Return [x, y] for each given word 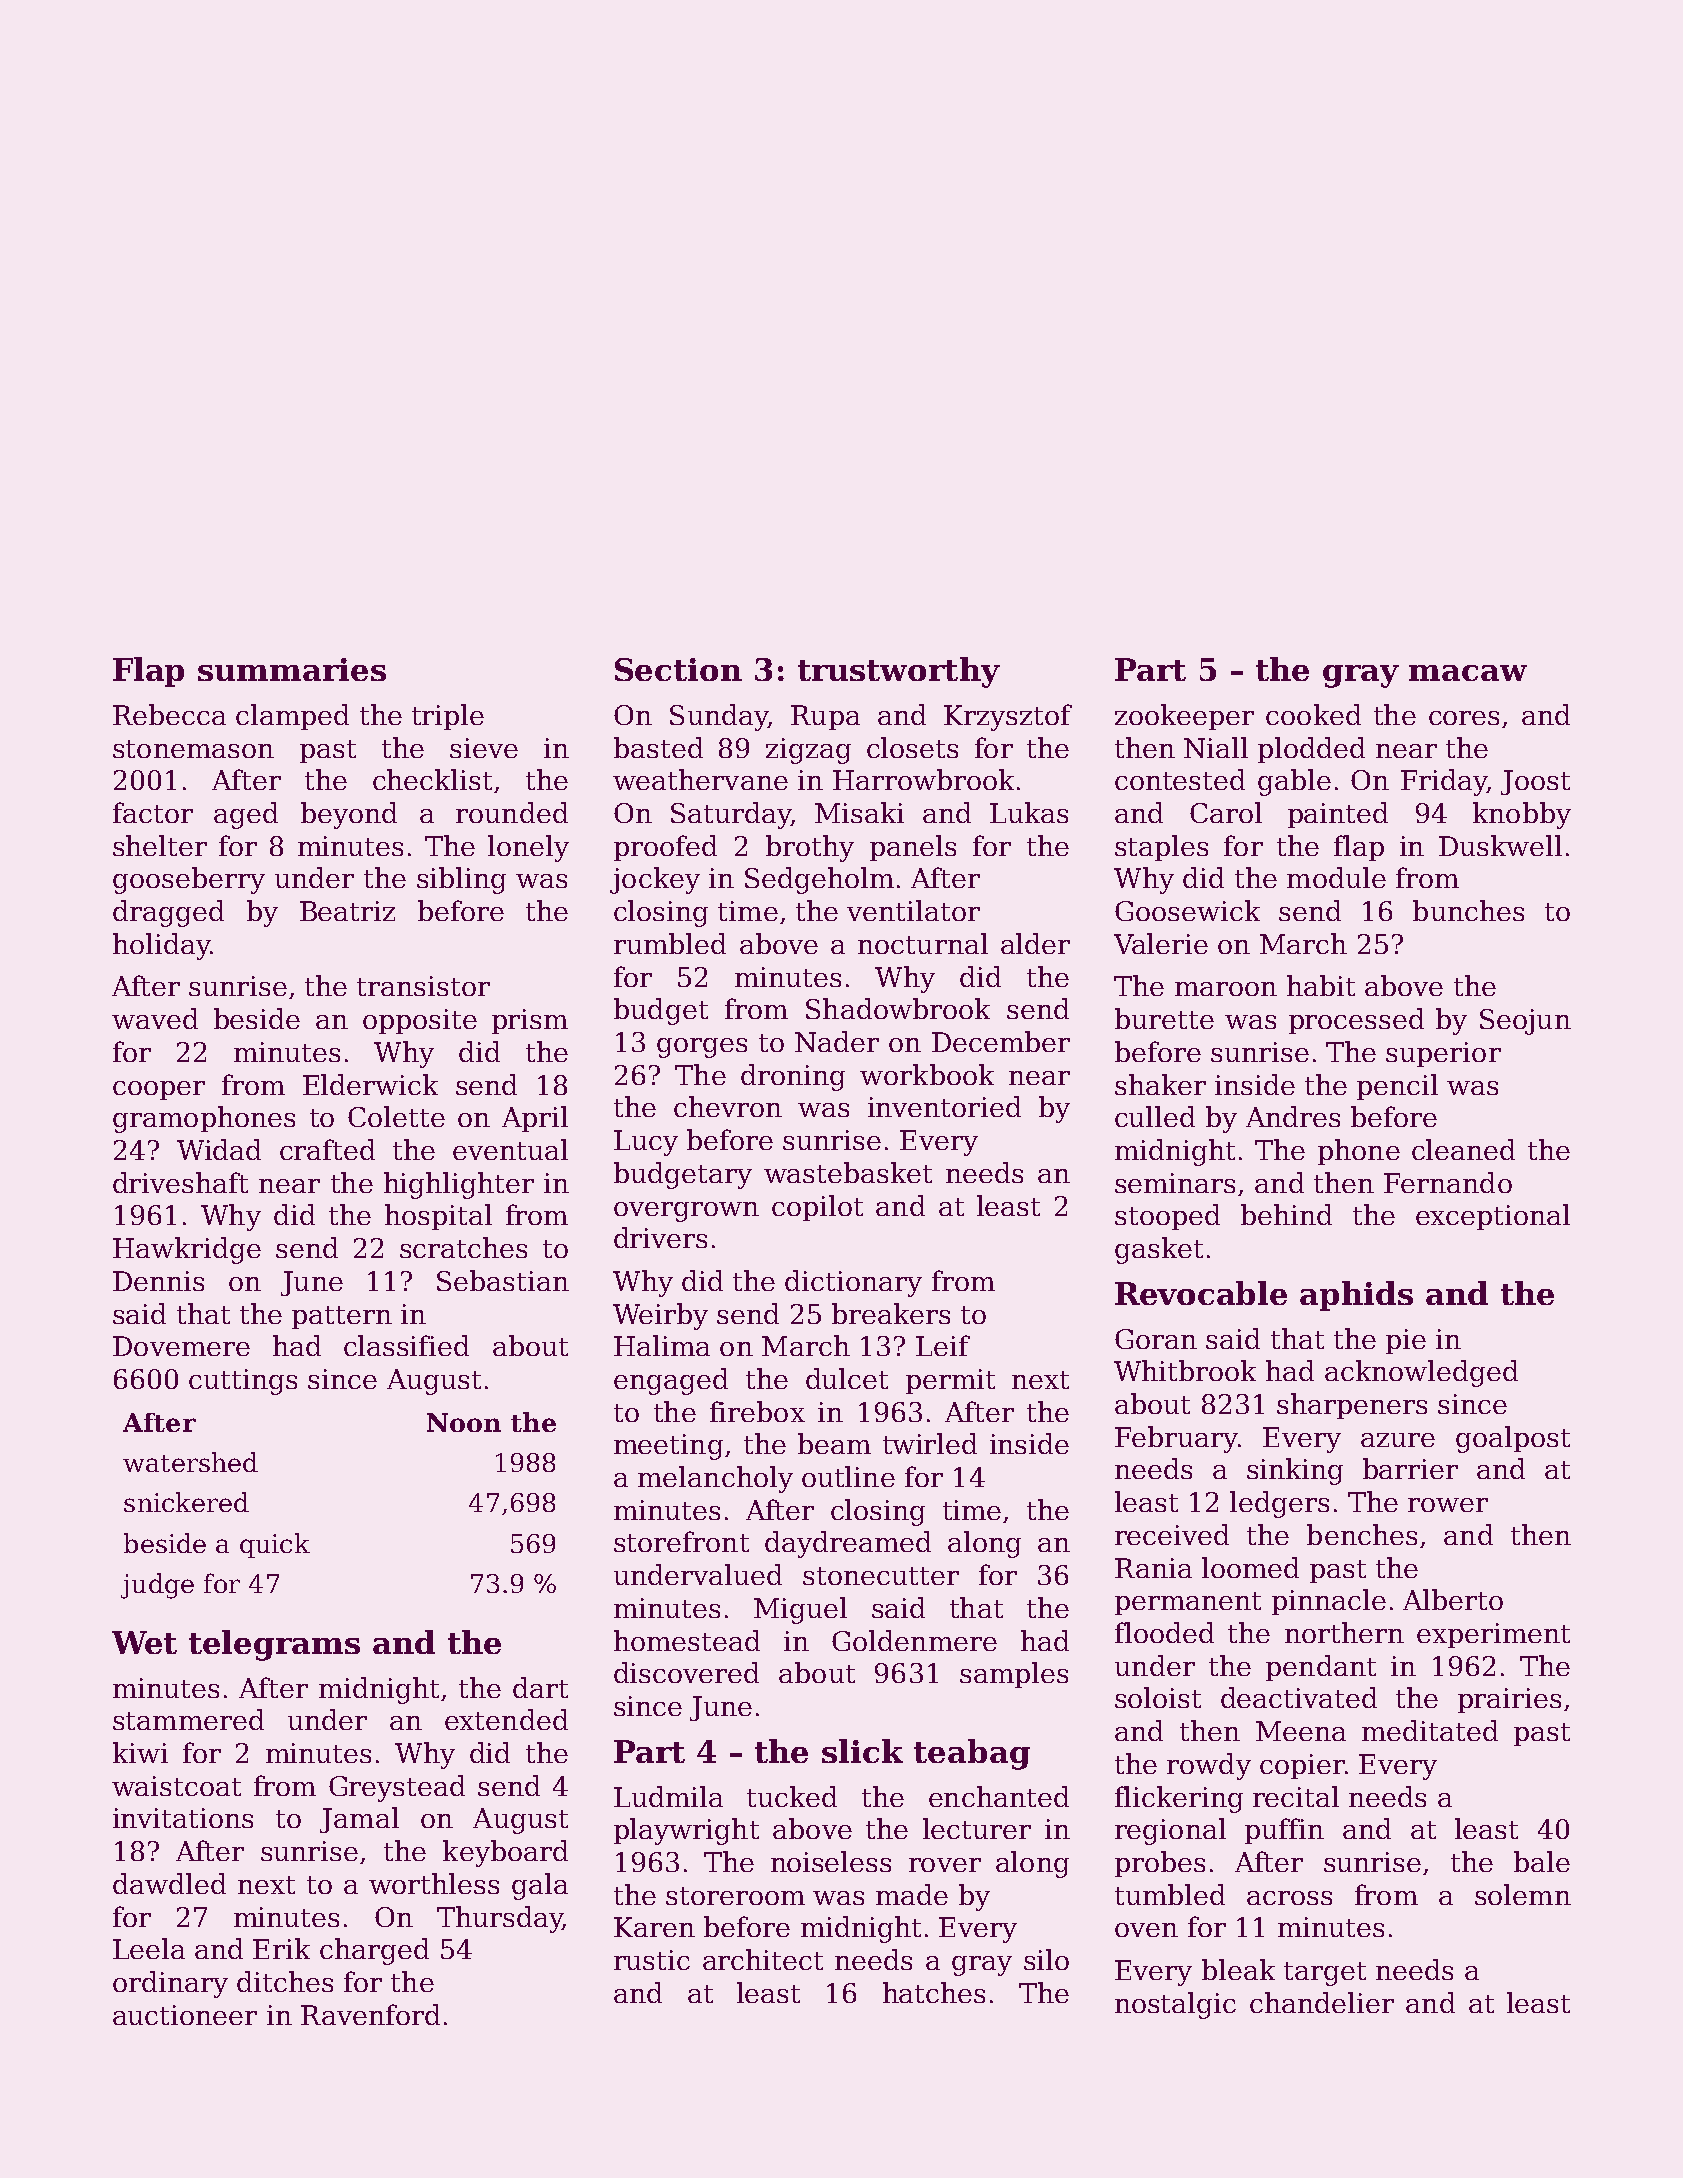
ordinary [170, 1984]
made [912, 1894]
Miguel [800, 1610]
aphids [1356, 1296]
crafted [327, 1149]
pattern [342, 1317]
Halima [662, 1345]
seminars [1175, 1183]
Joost [1535, 782]
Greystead [397, 1788]
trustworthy [899, 672]
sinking [1295, 1471]
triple [448, 717]
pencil [1397, 1087]
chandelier [1322, 2002]
